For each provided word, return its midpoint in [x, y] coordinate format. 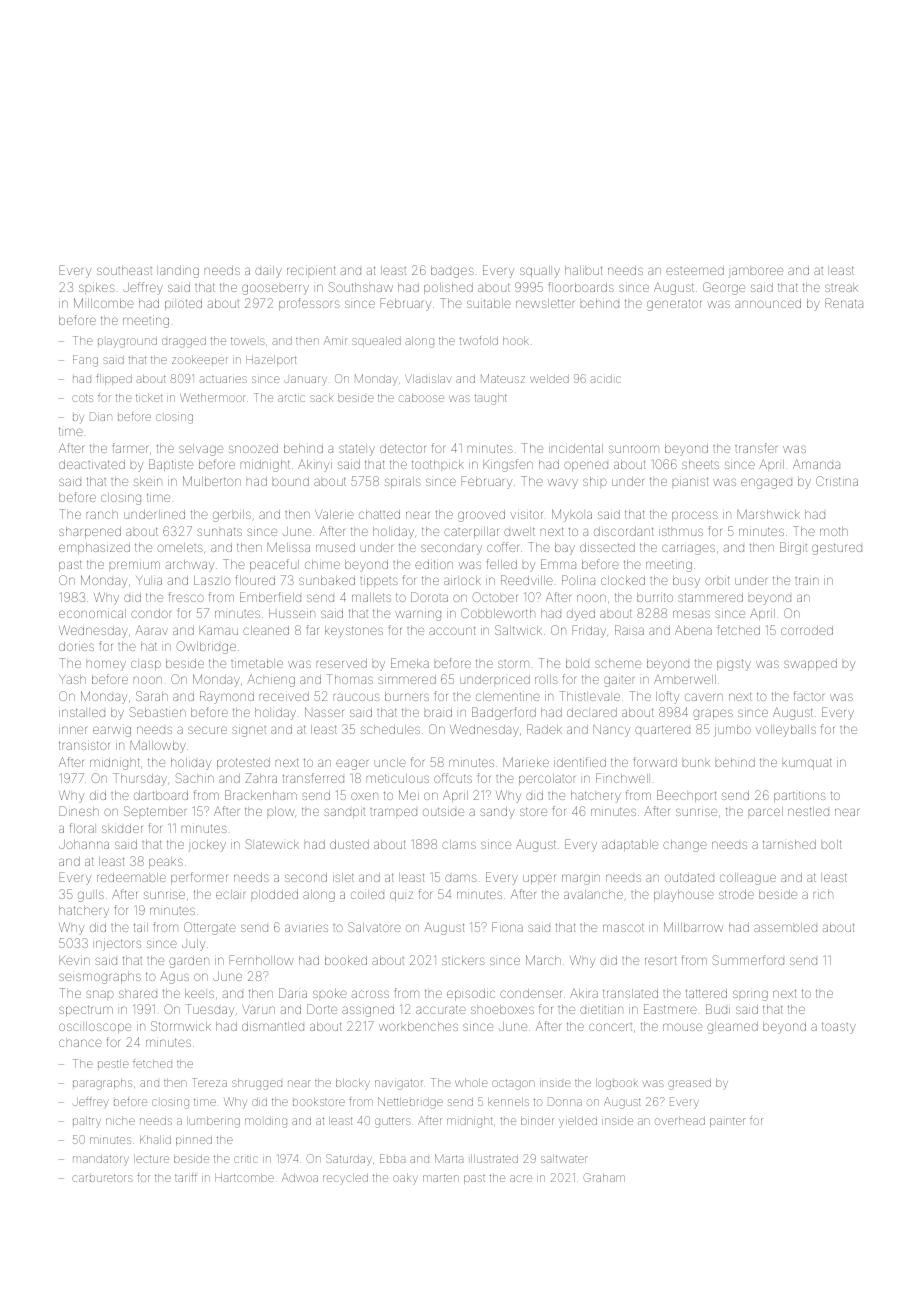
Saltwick [518, 630]
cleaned [266, 630]
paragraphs [102, 1084]
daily [268, 272]
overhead [680, 1121]
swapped [810, 664]
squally [540, 272]
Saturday [349, 1160]
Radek [544, 729]
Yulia [149, 580]
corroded [807, 630]
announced [768, 303]
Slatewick [272, 844]
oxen [364, 796]
